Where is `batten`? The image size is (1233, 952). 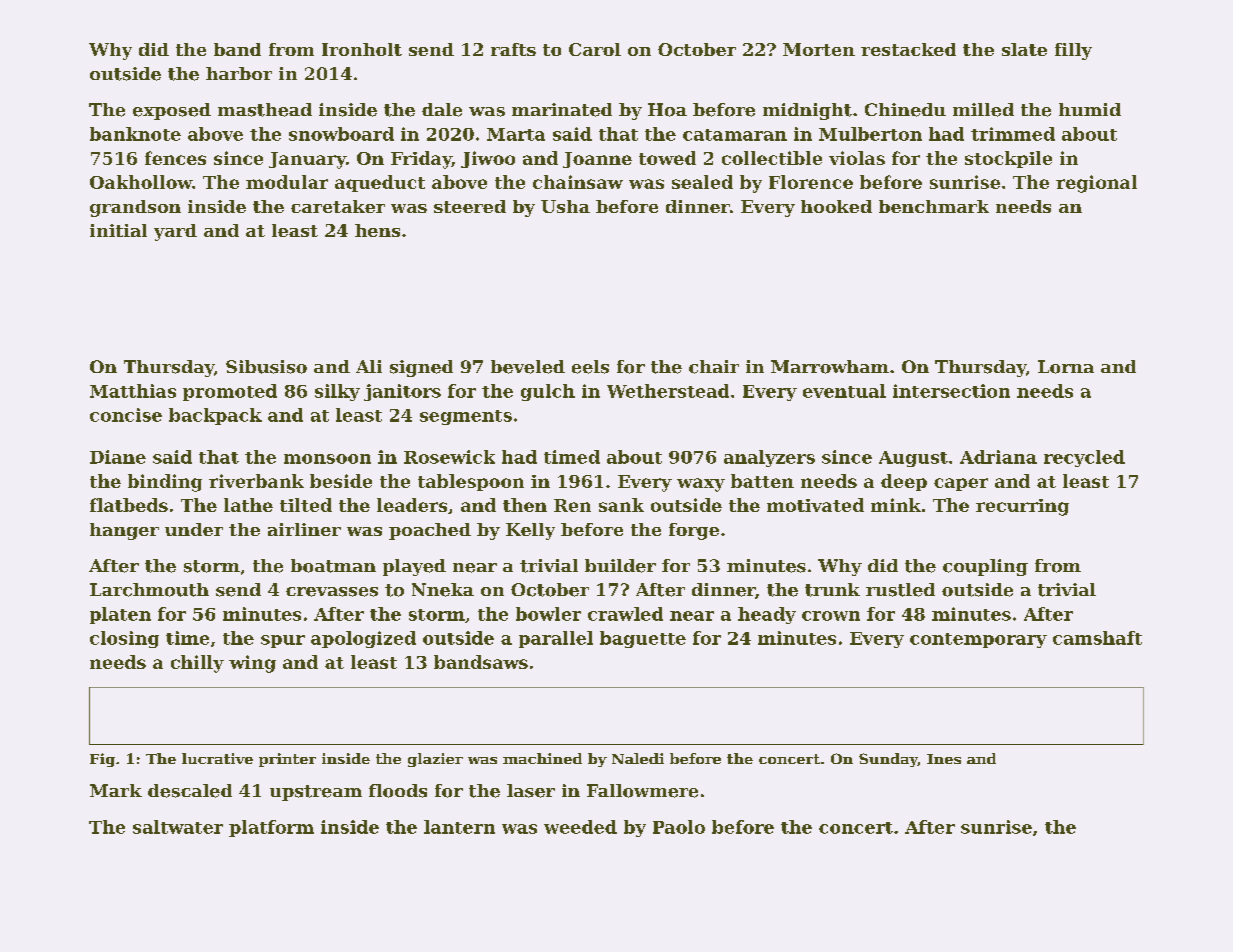
batten is located at coordinates (762, 481).
